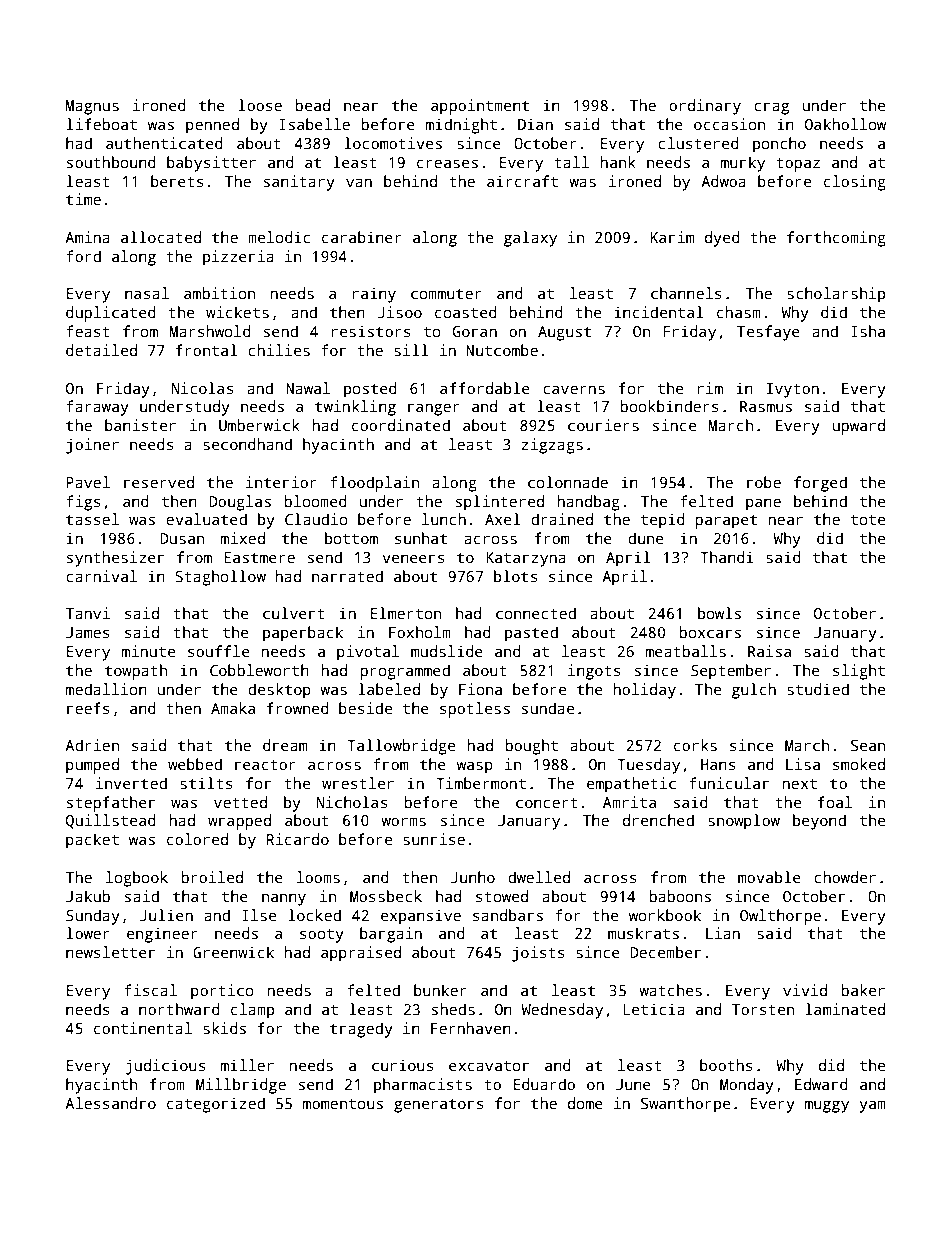  What do you see at coordinates (88, 331) in the screenshot?
I see `feast` at bounding box center [88, 331].
